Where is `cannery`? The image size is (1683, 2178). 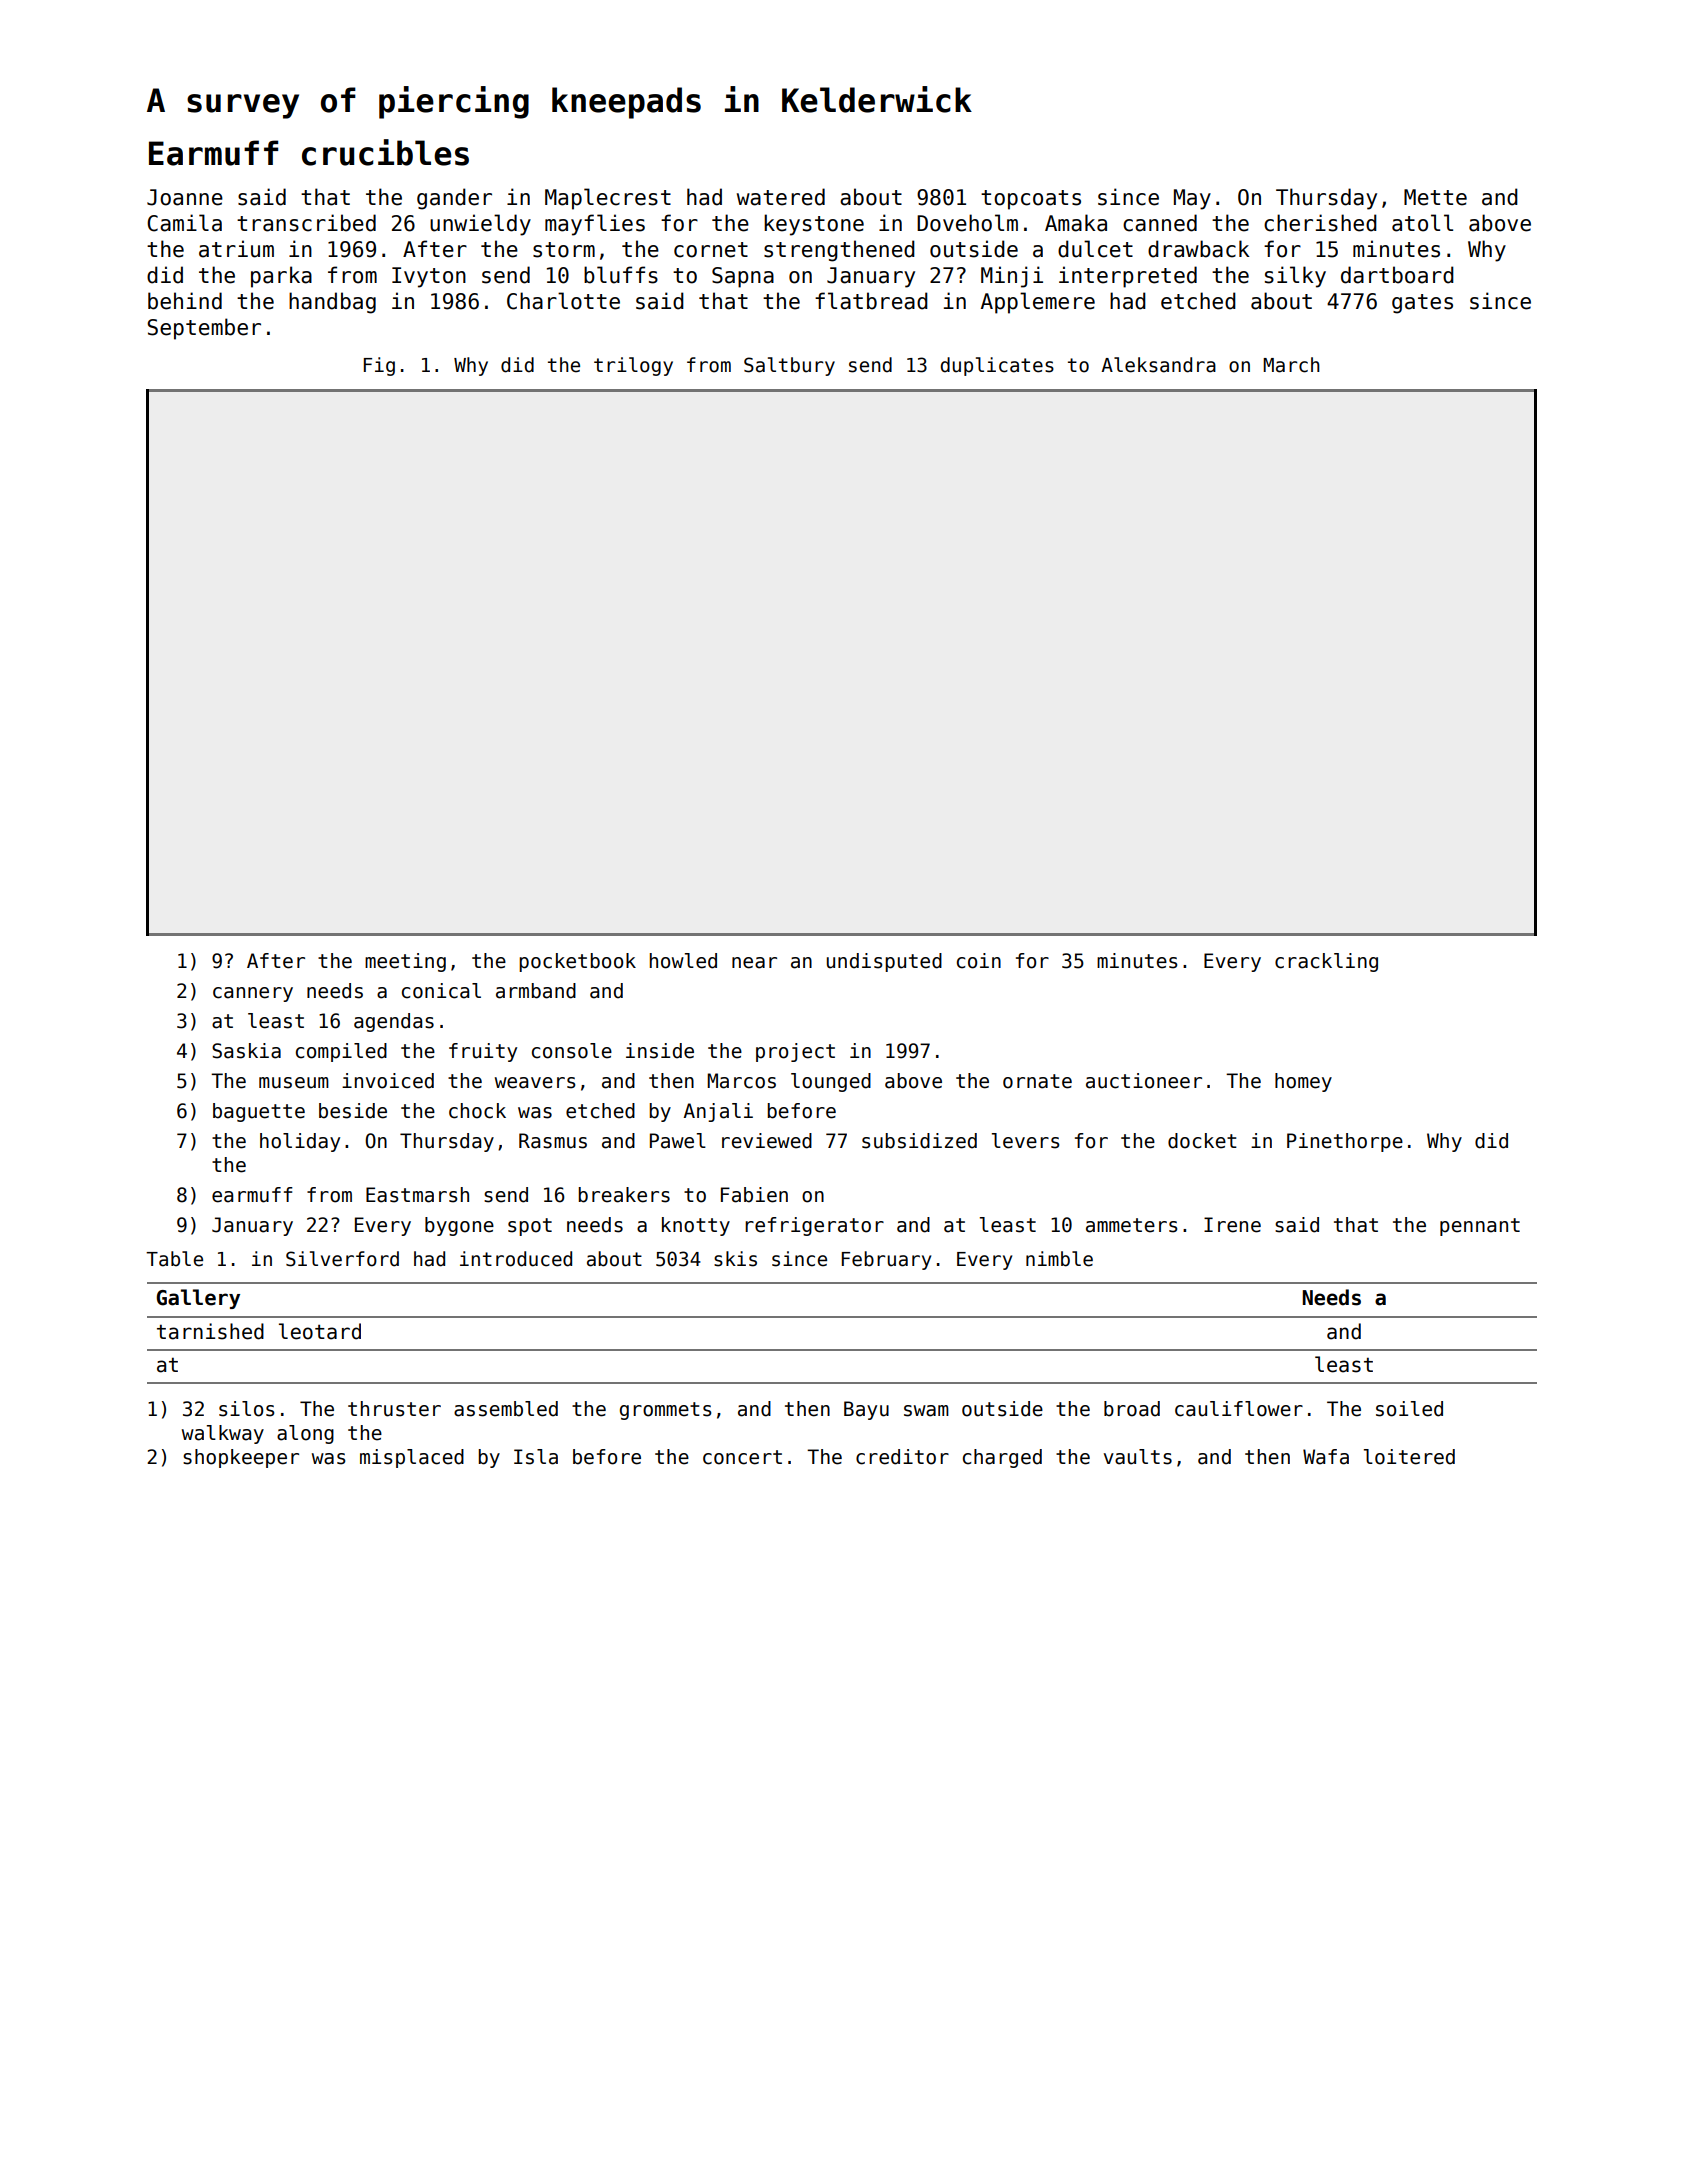
cannery is located at coordinates (253, 994).
